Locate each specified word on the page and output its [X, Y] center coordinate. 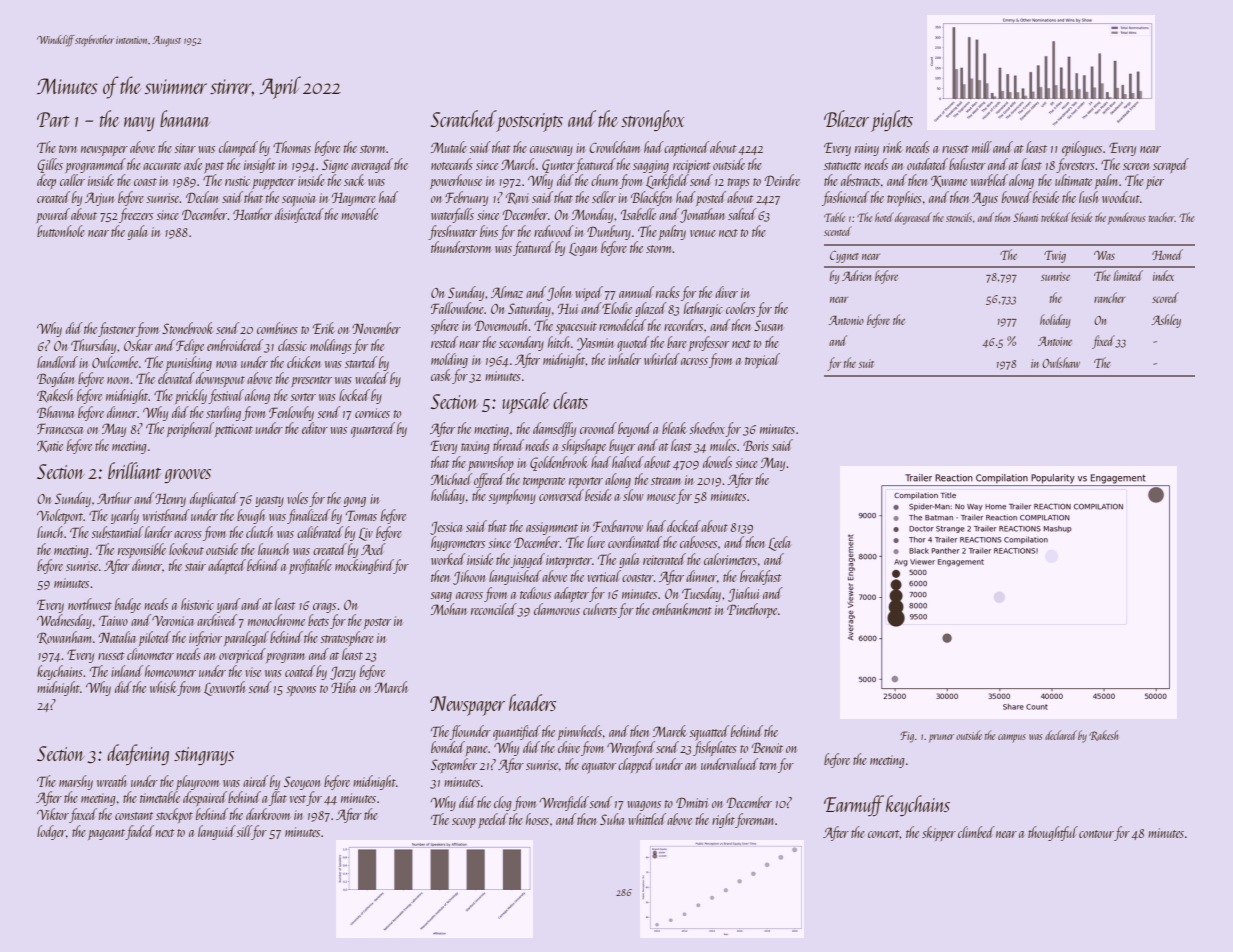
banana [185, 118]
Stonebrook [187, 328]
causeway [551, 151]
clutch [259, 532]
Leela [779, 543]
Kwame [949, 181]
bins [489, 231]
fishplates [715, 748]
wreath [111, 781]
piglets [892, 121]
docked [684, 526]
